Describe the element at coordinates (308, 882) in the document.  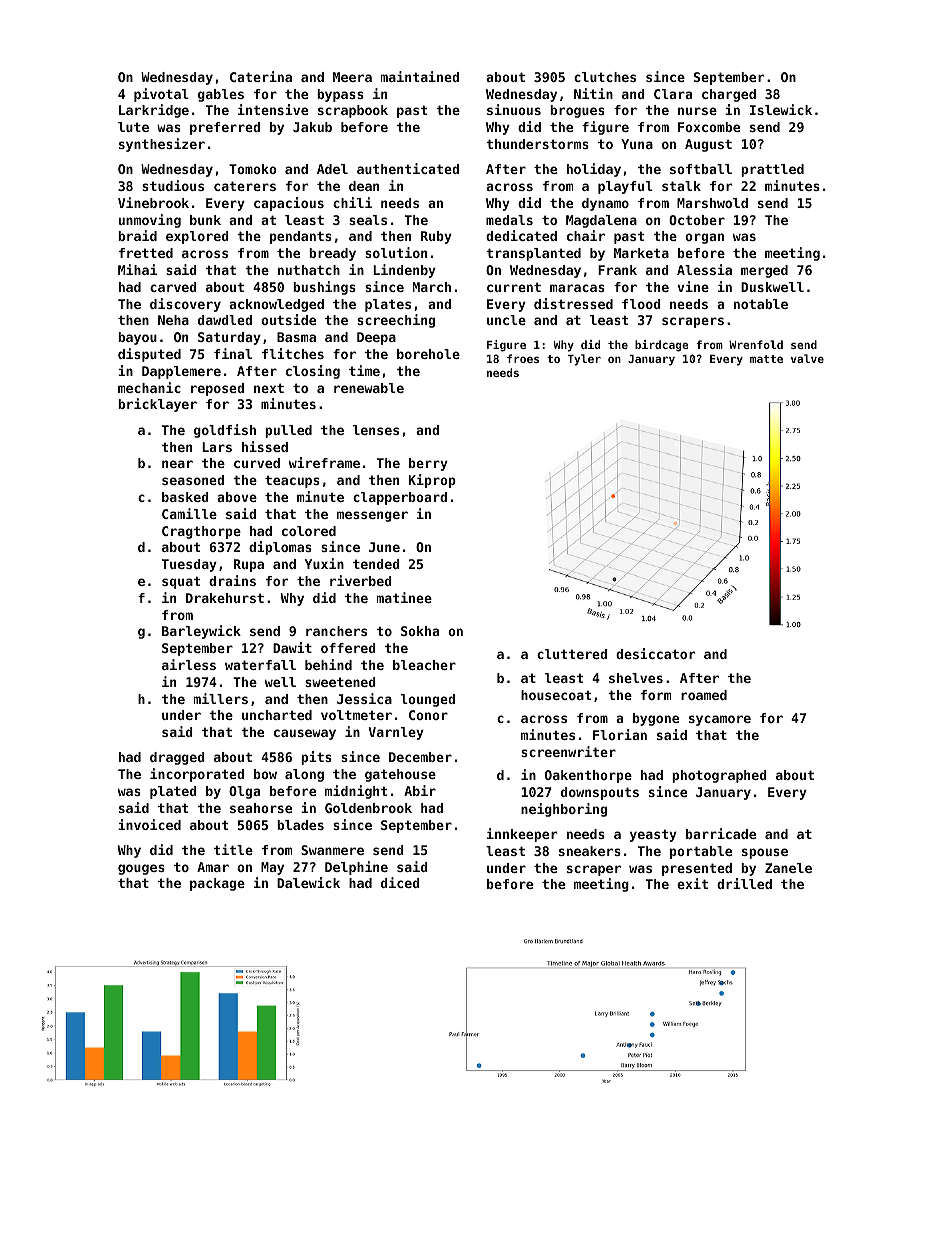
I see `Dalewick` at that location.
